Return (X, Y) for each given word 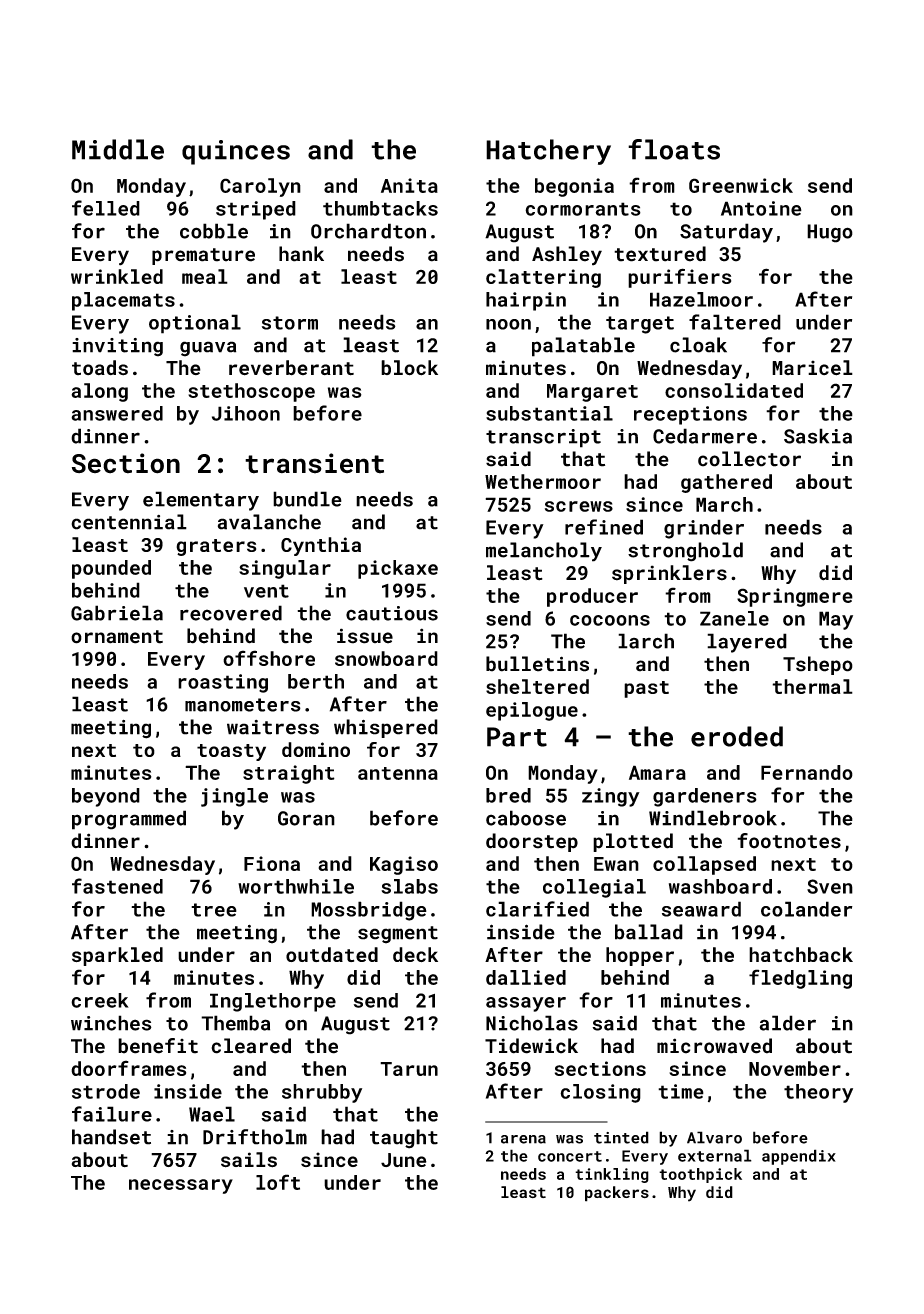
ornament (117, 637)
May (836, 620)
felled (106, 208)
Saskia (818, 436)
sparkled (117, 956)
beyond (106, 797)
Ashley (567, 256)
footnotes (789, 841)
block (409, 368)
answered (117, 413)
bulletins (537, 664)
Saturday (726, 233)
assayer (526, 1004)
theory (818, 1093)
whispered (386, 728)
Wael (212, 1114)
